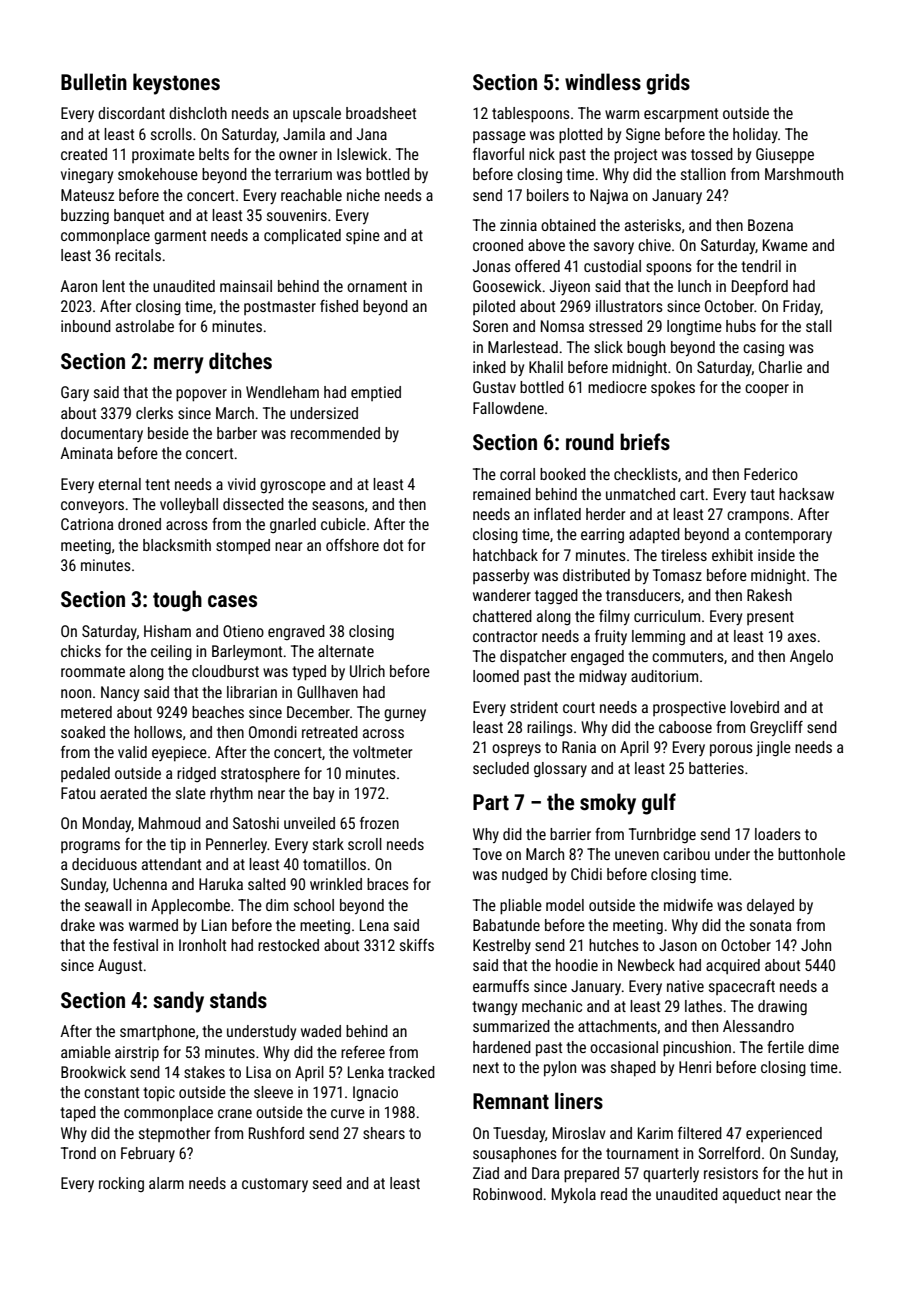 This page has height=1316, width=908. I want to click on tough, so click(177, 601).
